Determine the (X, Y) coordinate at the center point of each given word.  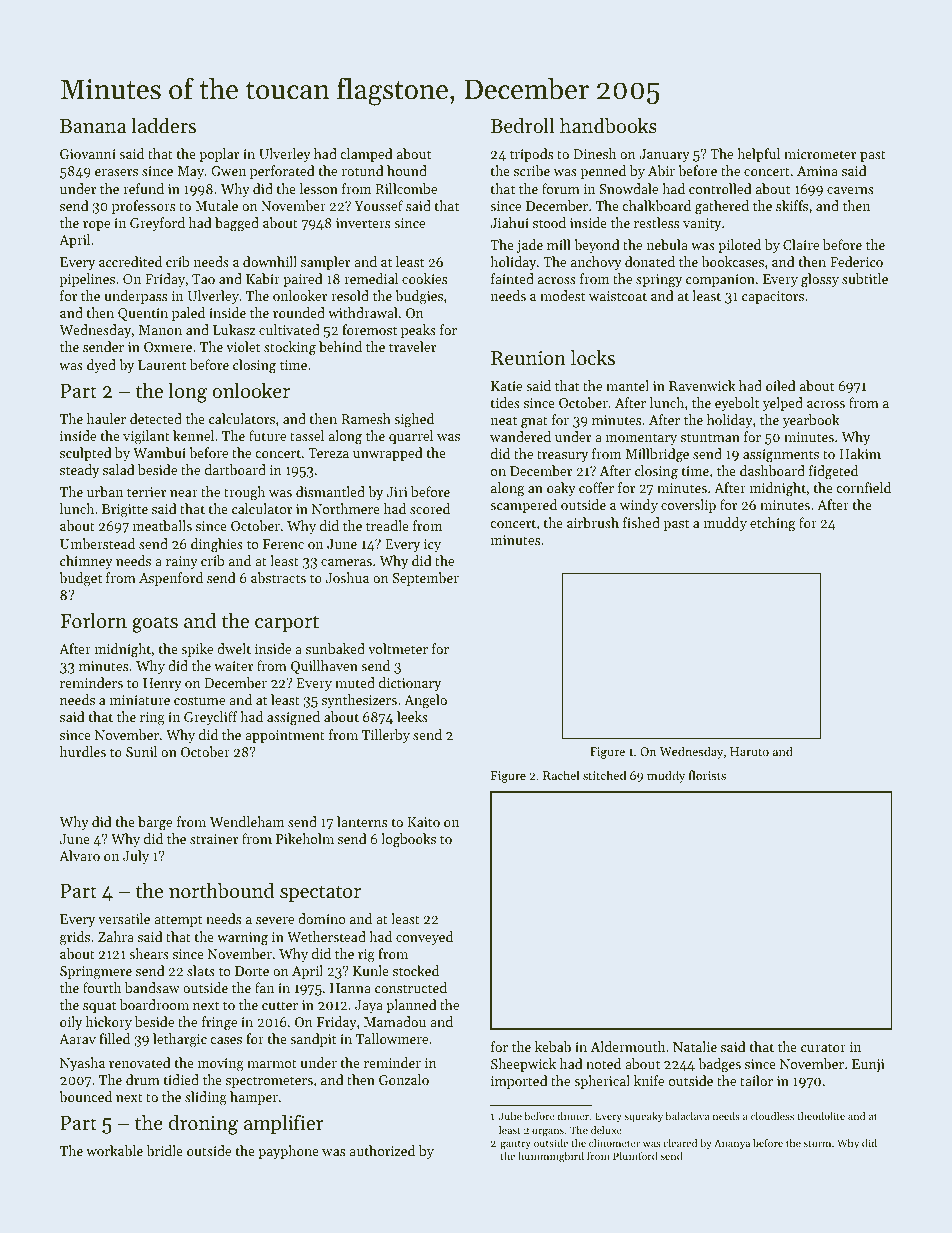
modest (562, 295)
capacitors (773, 297)
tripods (531, 155)
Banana (93, 126)
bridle (165, 1150)
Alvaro (79, 855)
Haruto (749, 751)
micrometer (820, 154)
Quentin (143, 314)
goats (155, 624)
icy (432, 545)
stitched (604, 775)
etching (772, 524)
